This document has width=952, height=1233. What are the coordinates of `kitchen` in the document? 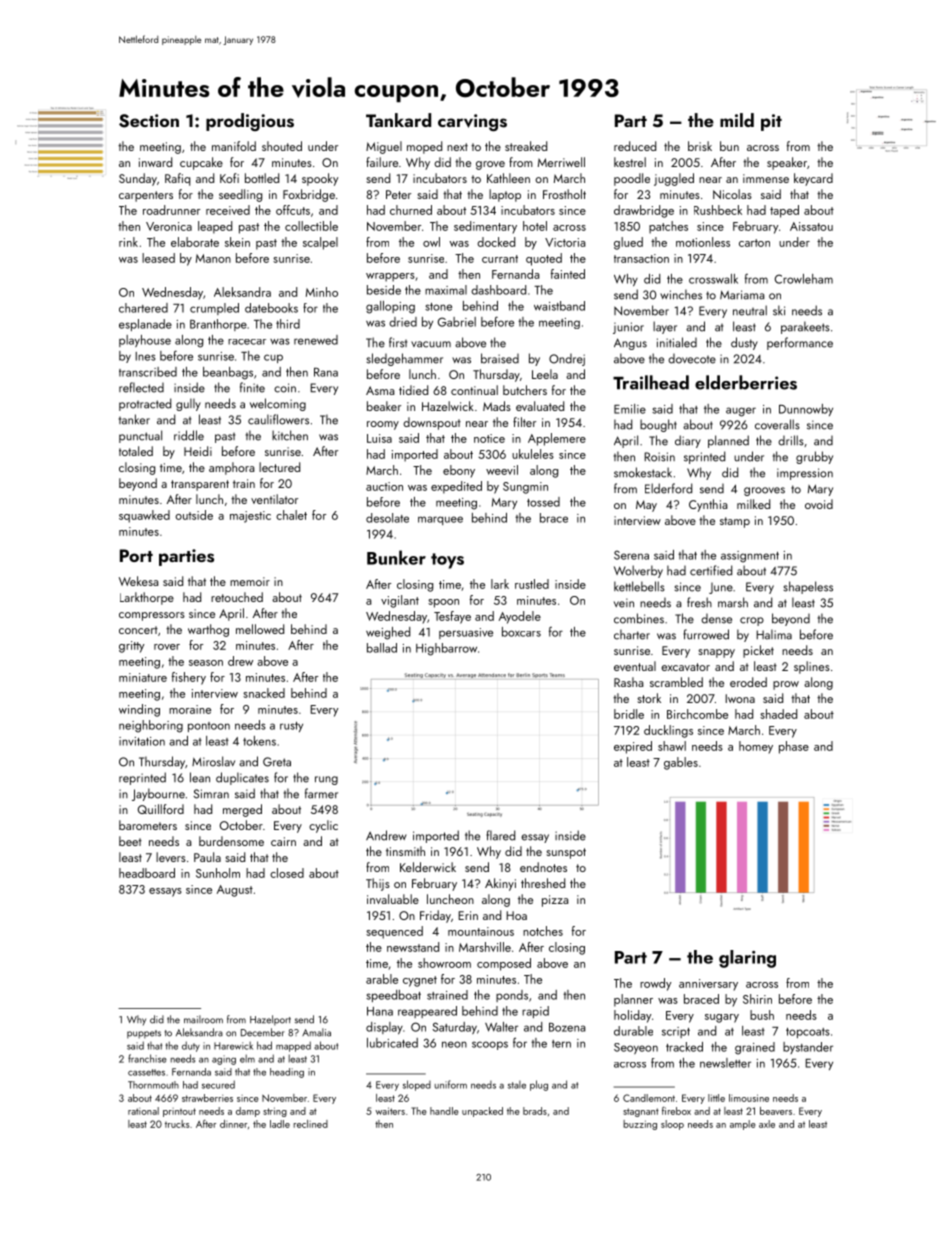 It's located at (290, 435).
